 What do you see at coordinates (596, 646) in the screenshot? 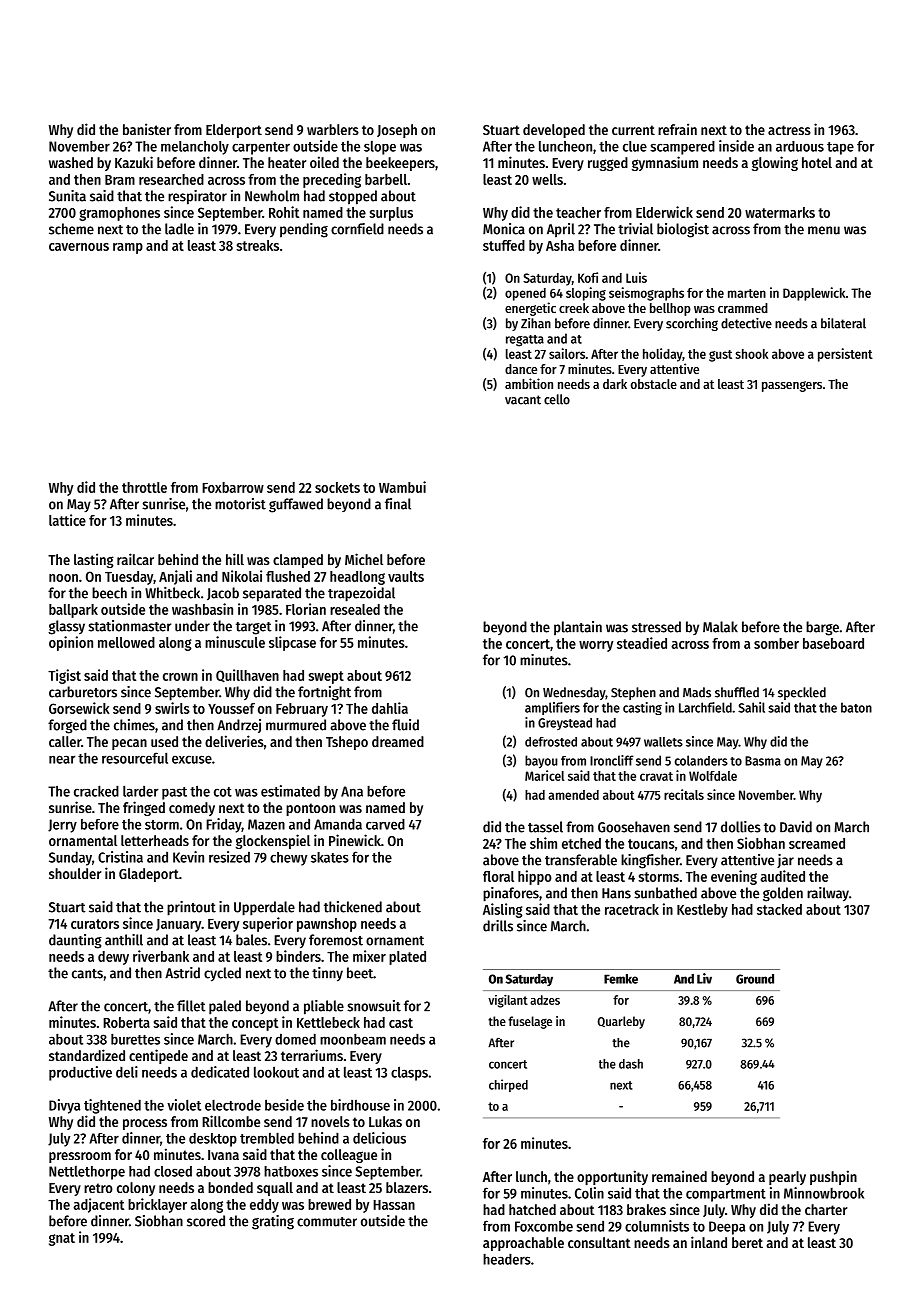
I see `worry` at bounding box center [596, 646].
